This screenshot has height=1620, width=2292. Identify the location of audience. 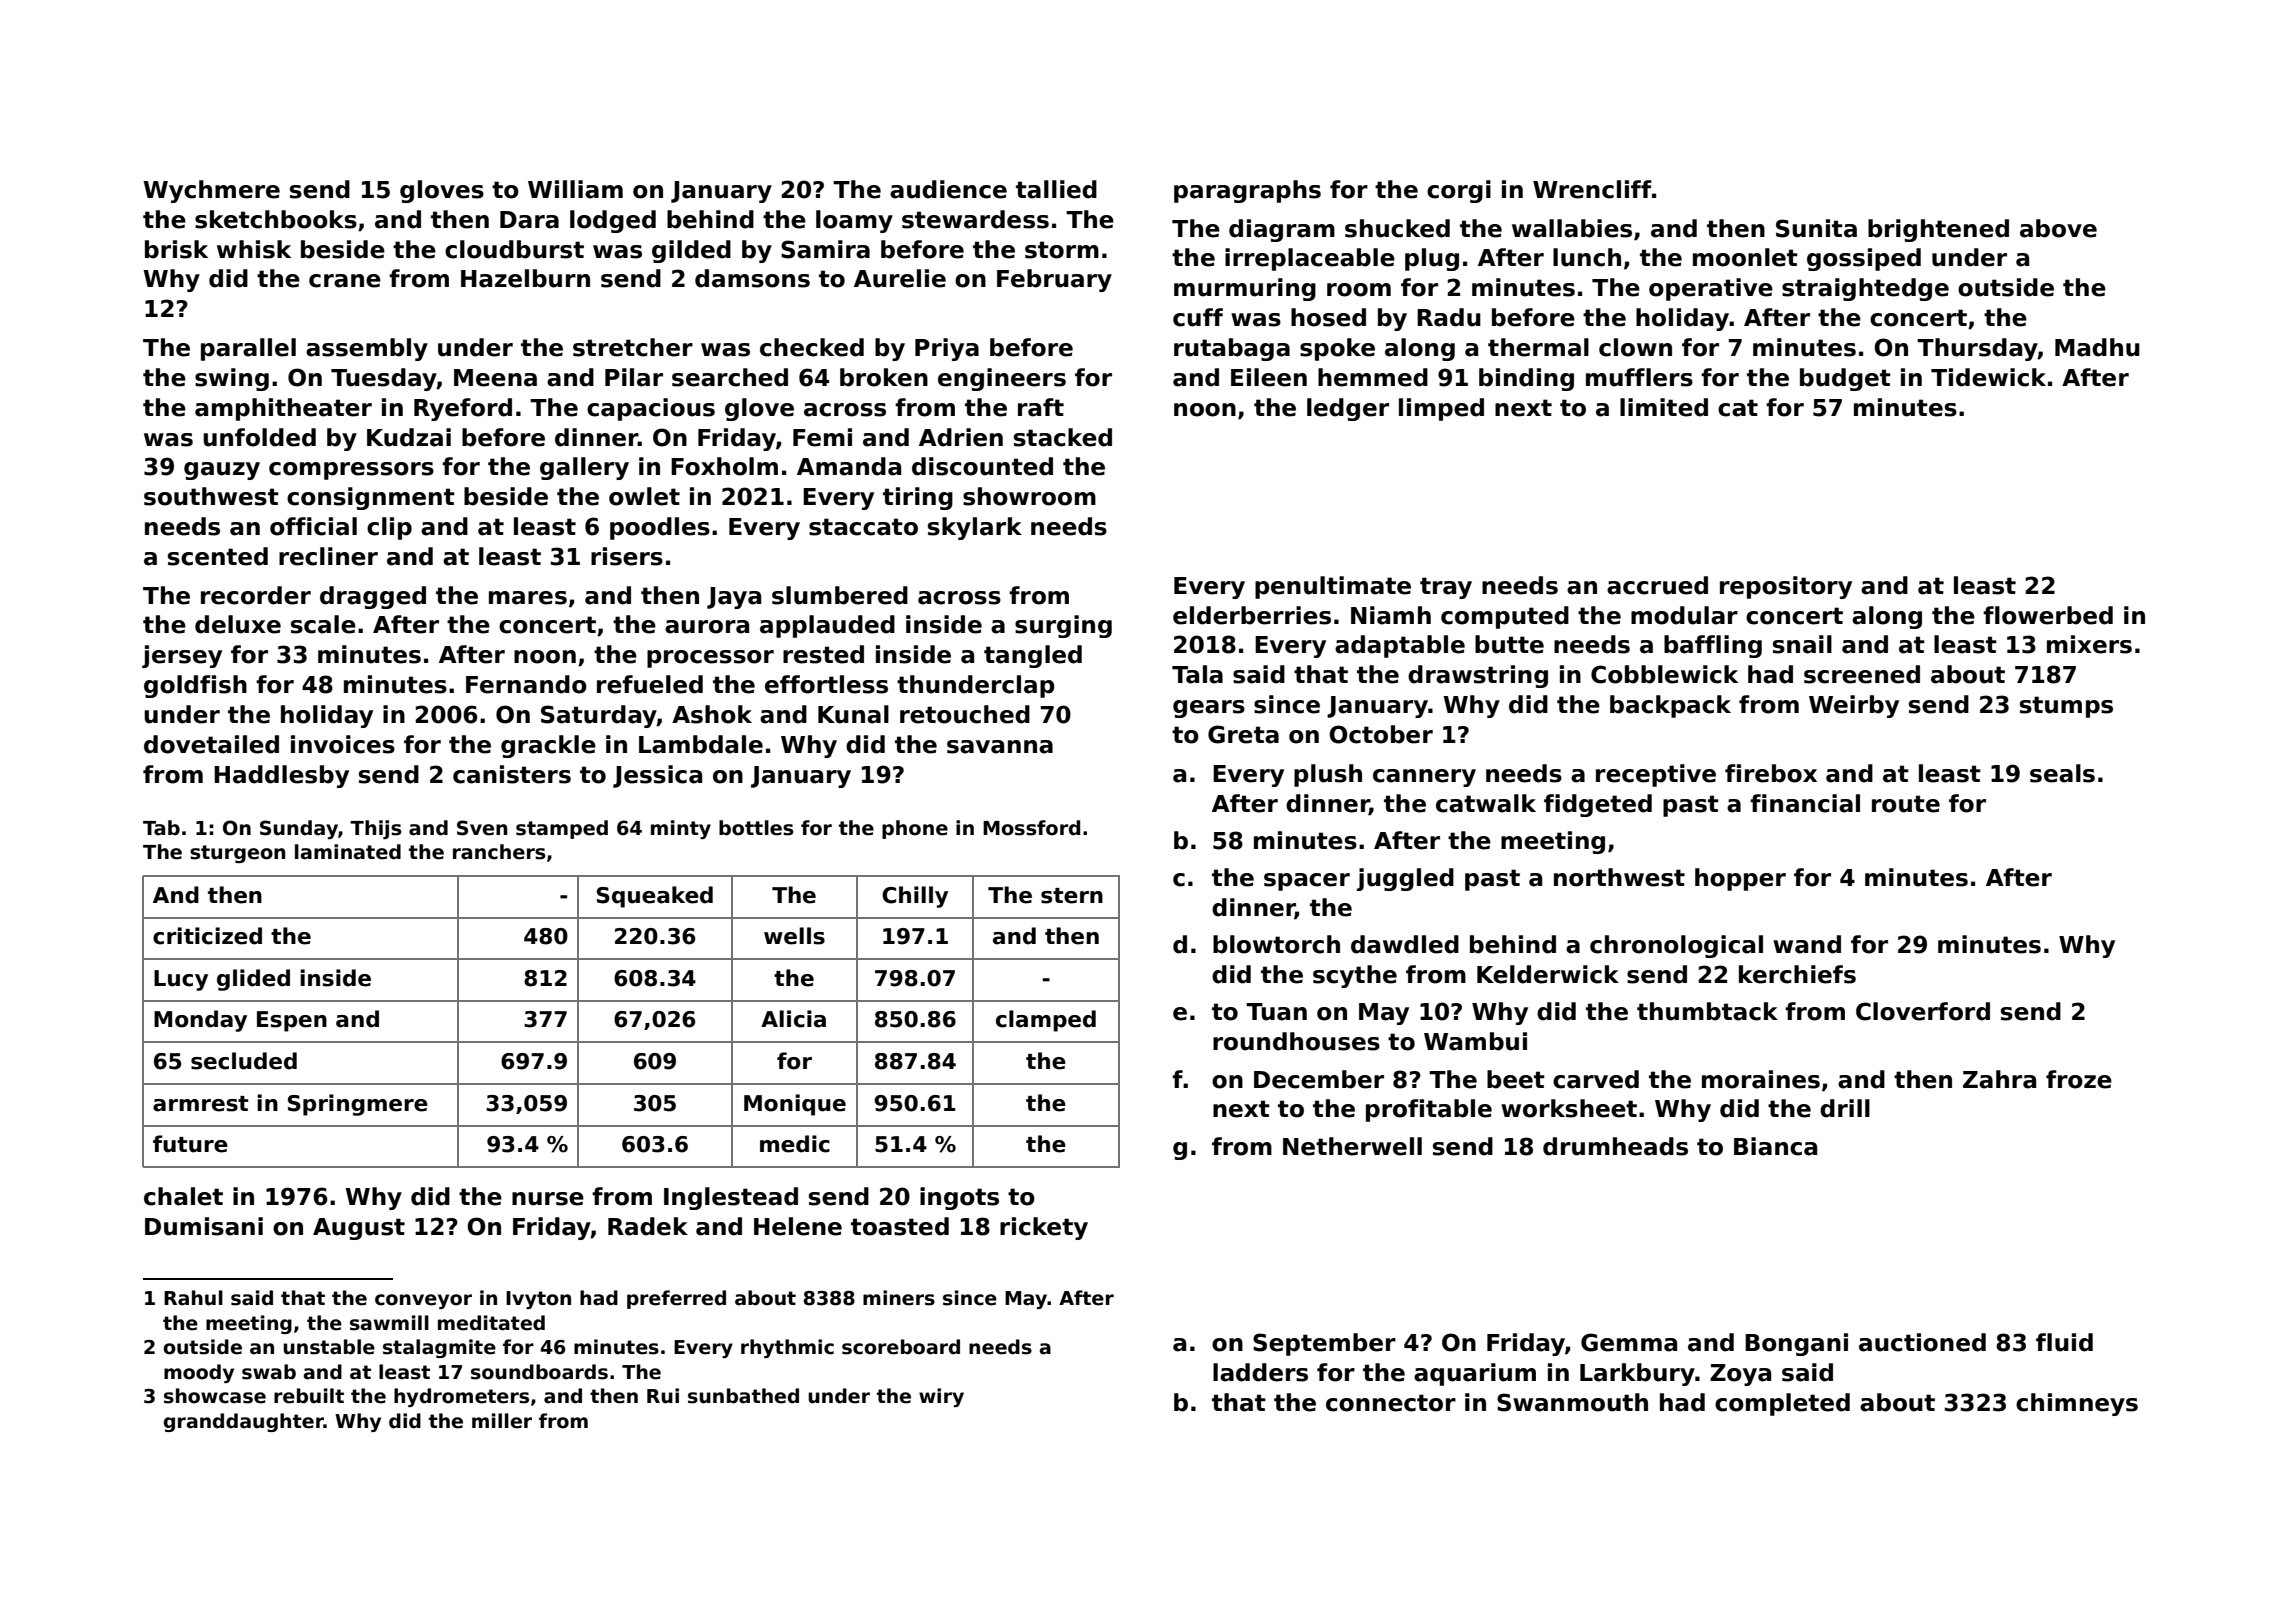
(948, 189).
